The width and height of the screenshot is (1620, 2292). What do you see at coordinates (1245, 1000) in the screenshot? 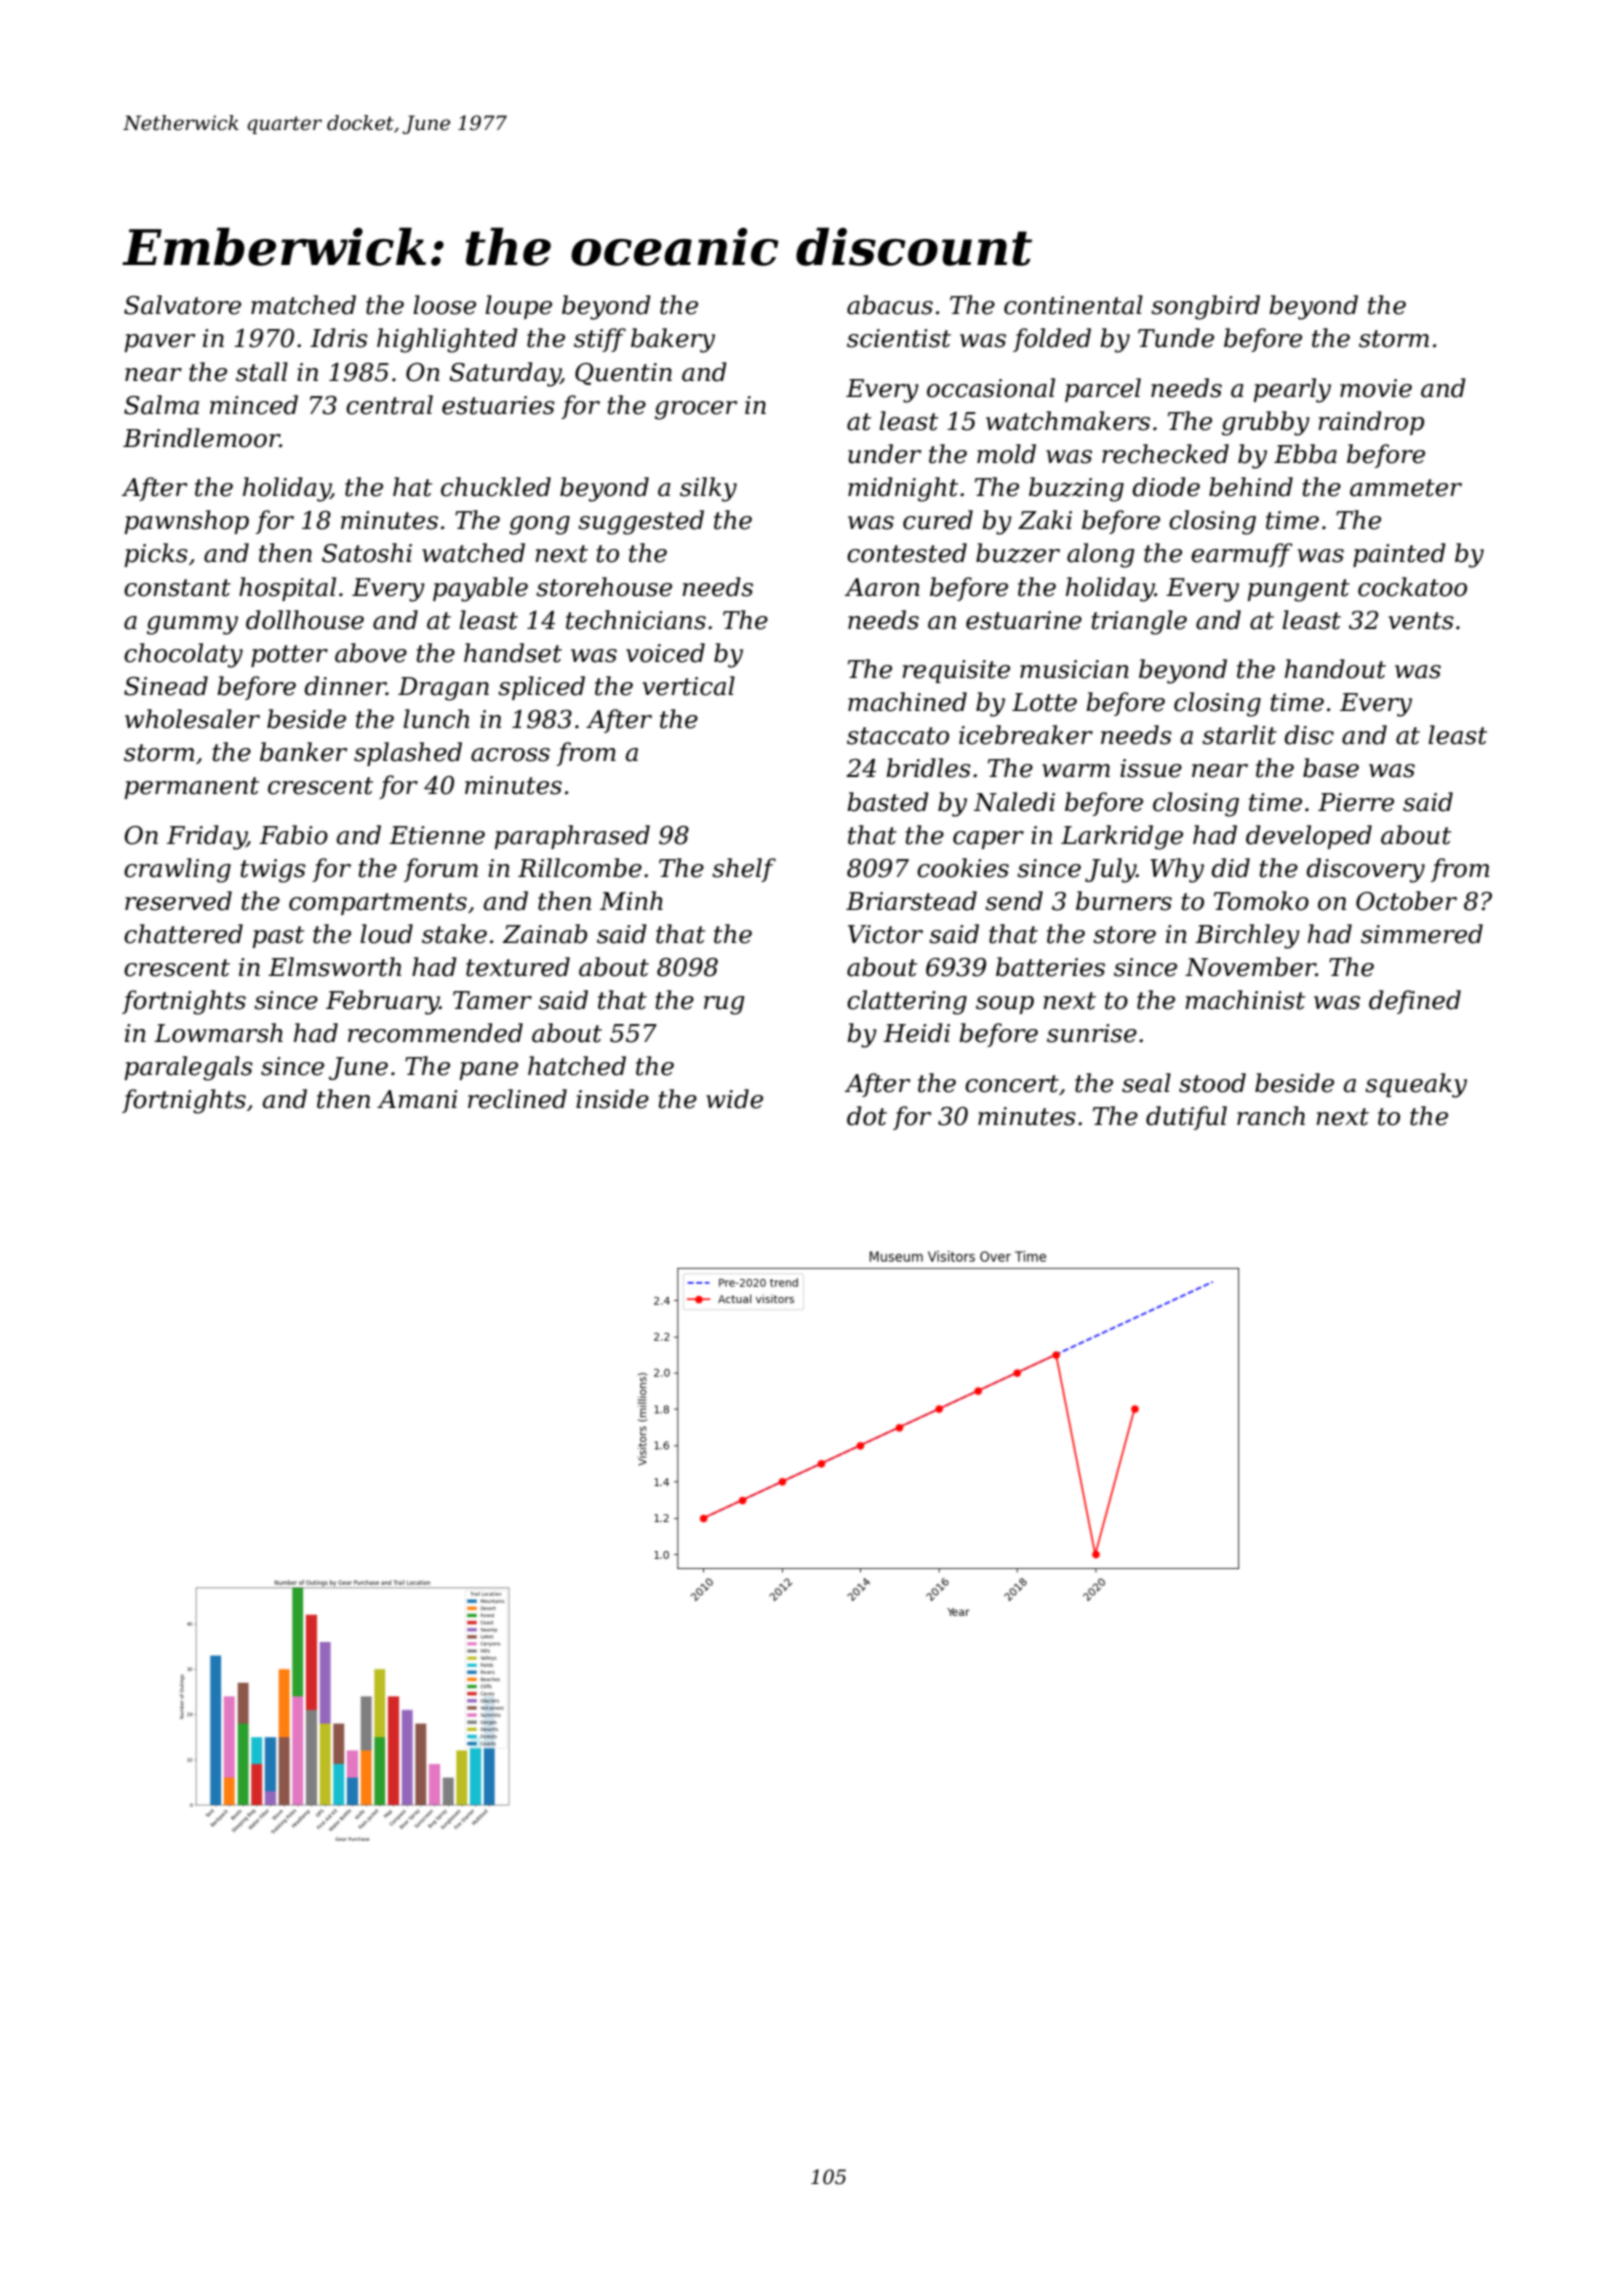
I see `machinist` at bounding box center [1245, 1000].
